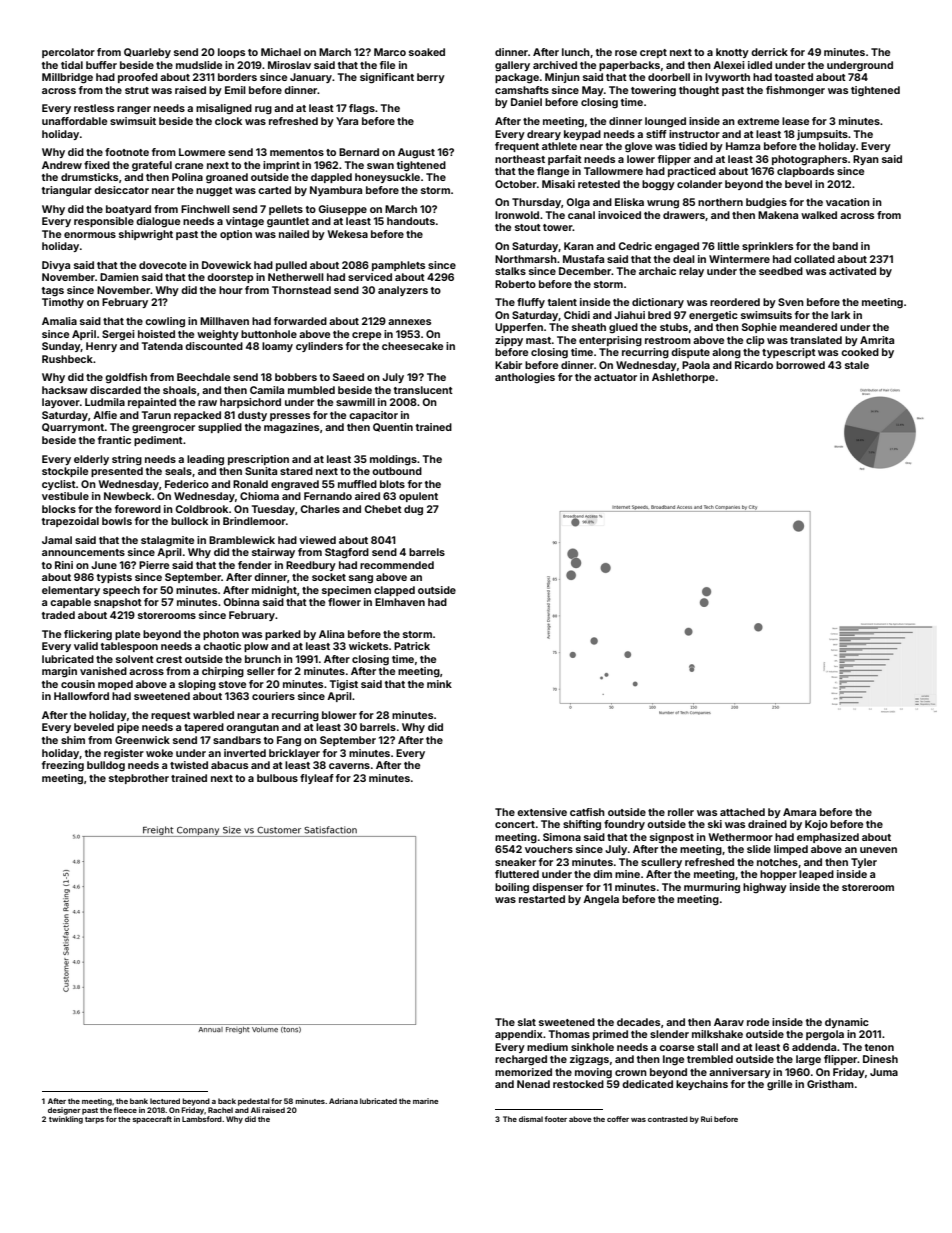 This screenshot has width=952, height=1233. I want to click on sneaker, so click(515, 862).
